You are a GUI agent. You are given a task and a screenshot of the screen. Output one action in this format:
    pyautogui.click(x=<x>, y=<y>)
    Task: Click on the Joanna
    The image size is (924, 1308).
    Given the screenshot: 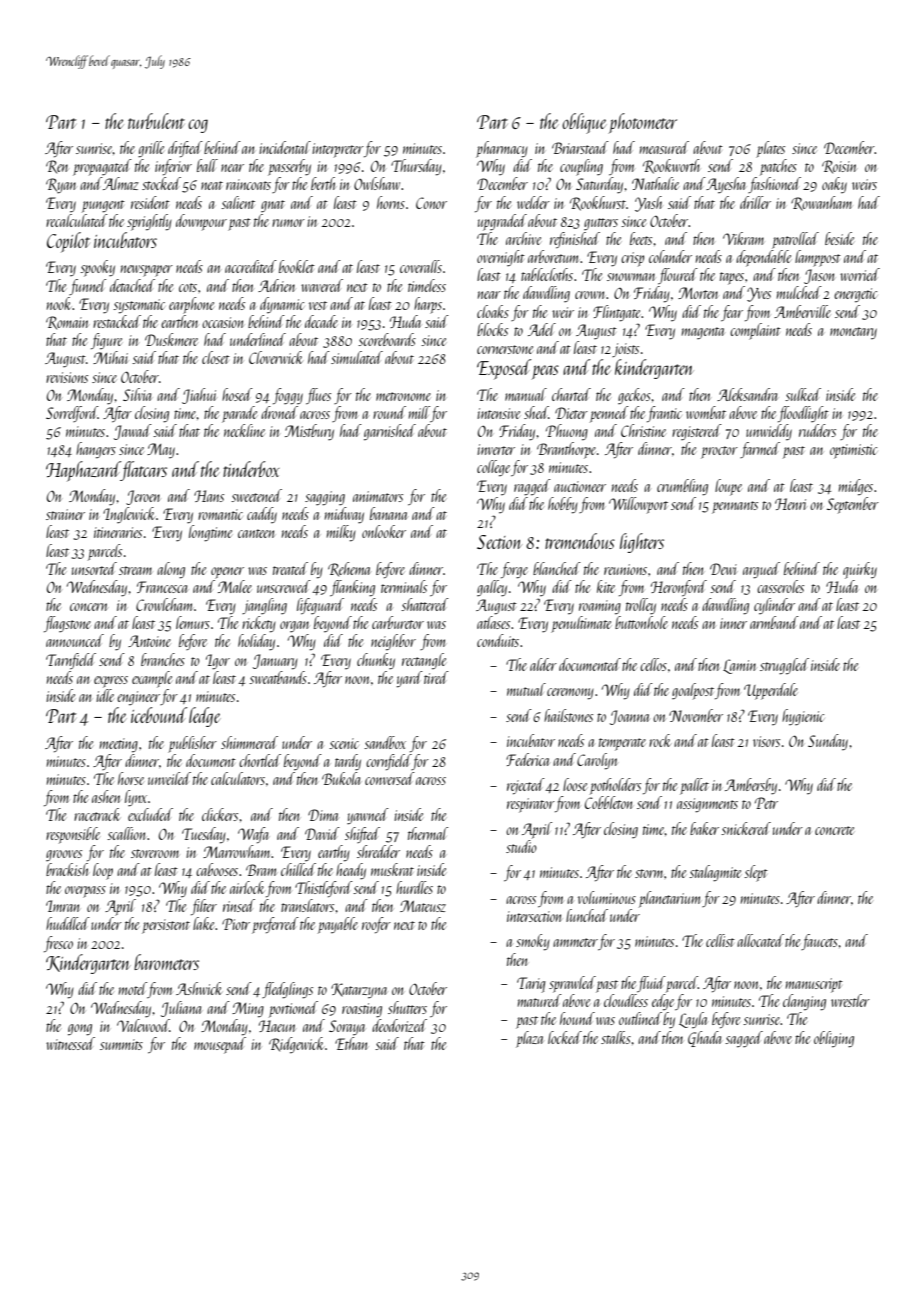 What is the action you would take?
    pyautogui.click(x=630, y=717)
